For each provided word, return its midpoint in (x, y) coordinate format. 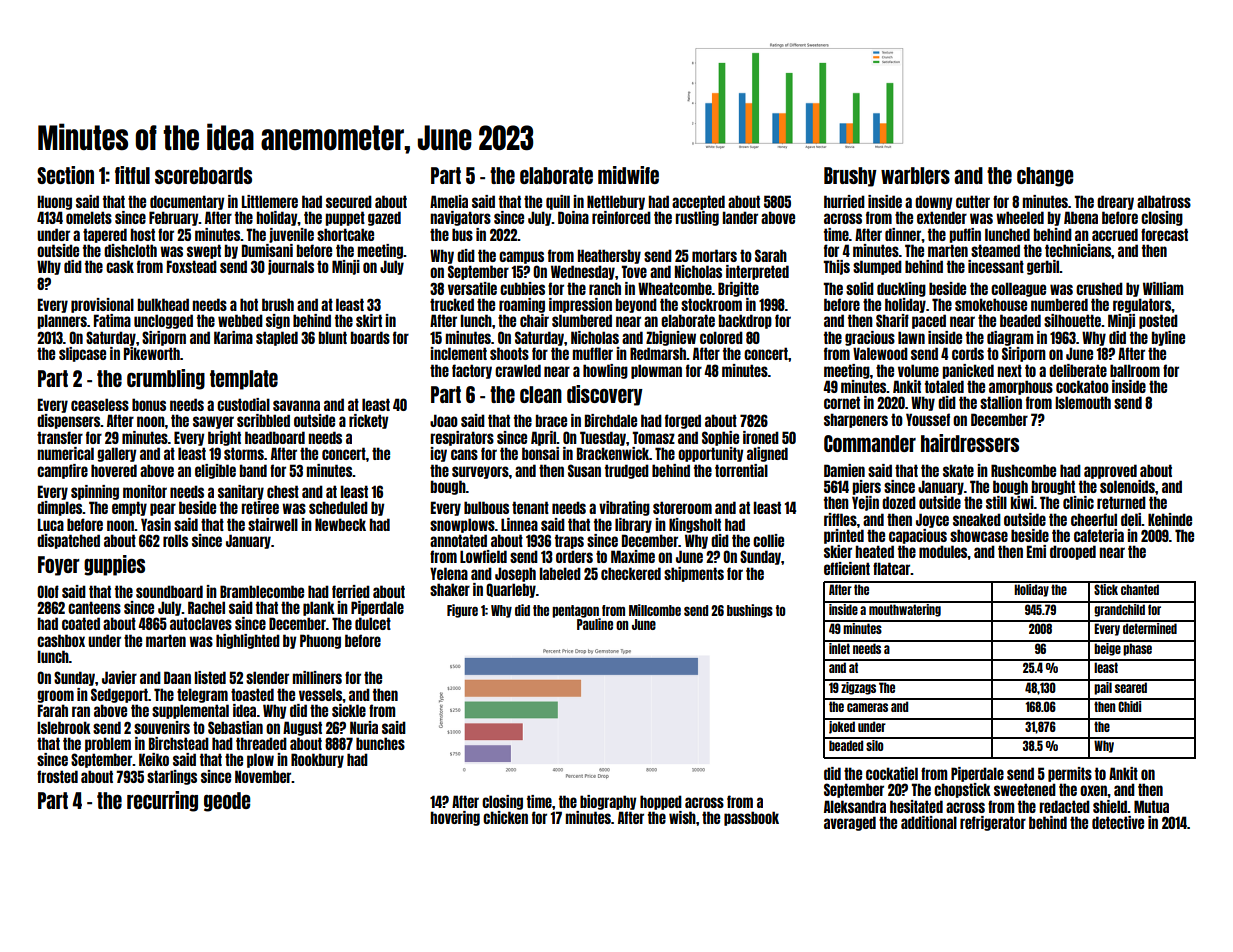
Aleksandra (855, 806)
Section (65, 175)
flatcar (892, 568)
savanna (296, 405)
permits (1070, 774)
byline (1168, 338)
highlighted (248, 641)
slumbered (582, 320)
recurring (162, 801)
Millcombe (655, 610)
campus (521, 257)
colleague (1018, 289)
